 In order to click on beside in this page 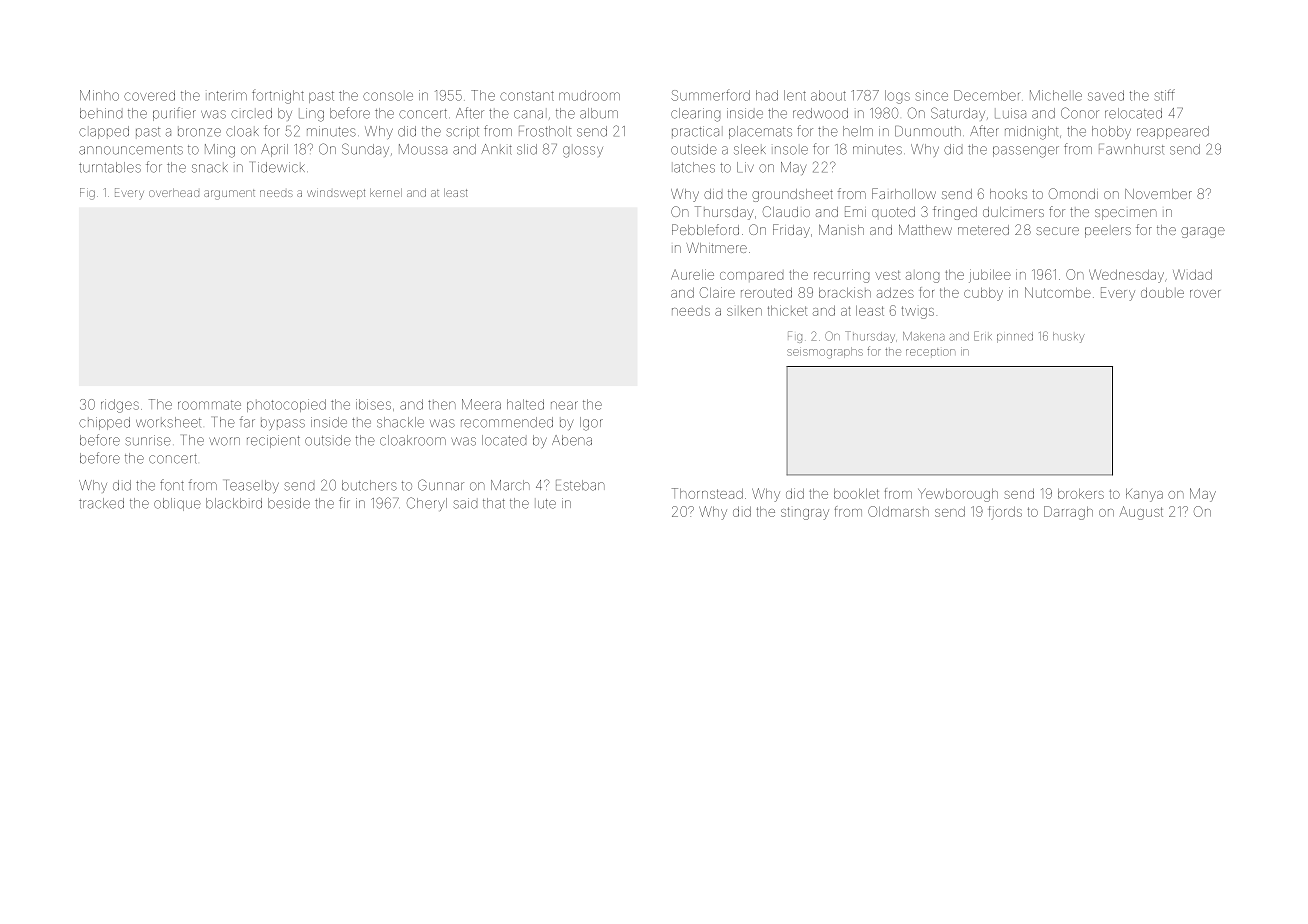, I will do `click(289, 503)`.
